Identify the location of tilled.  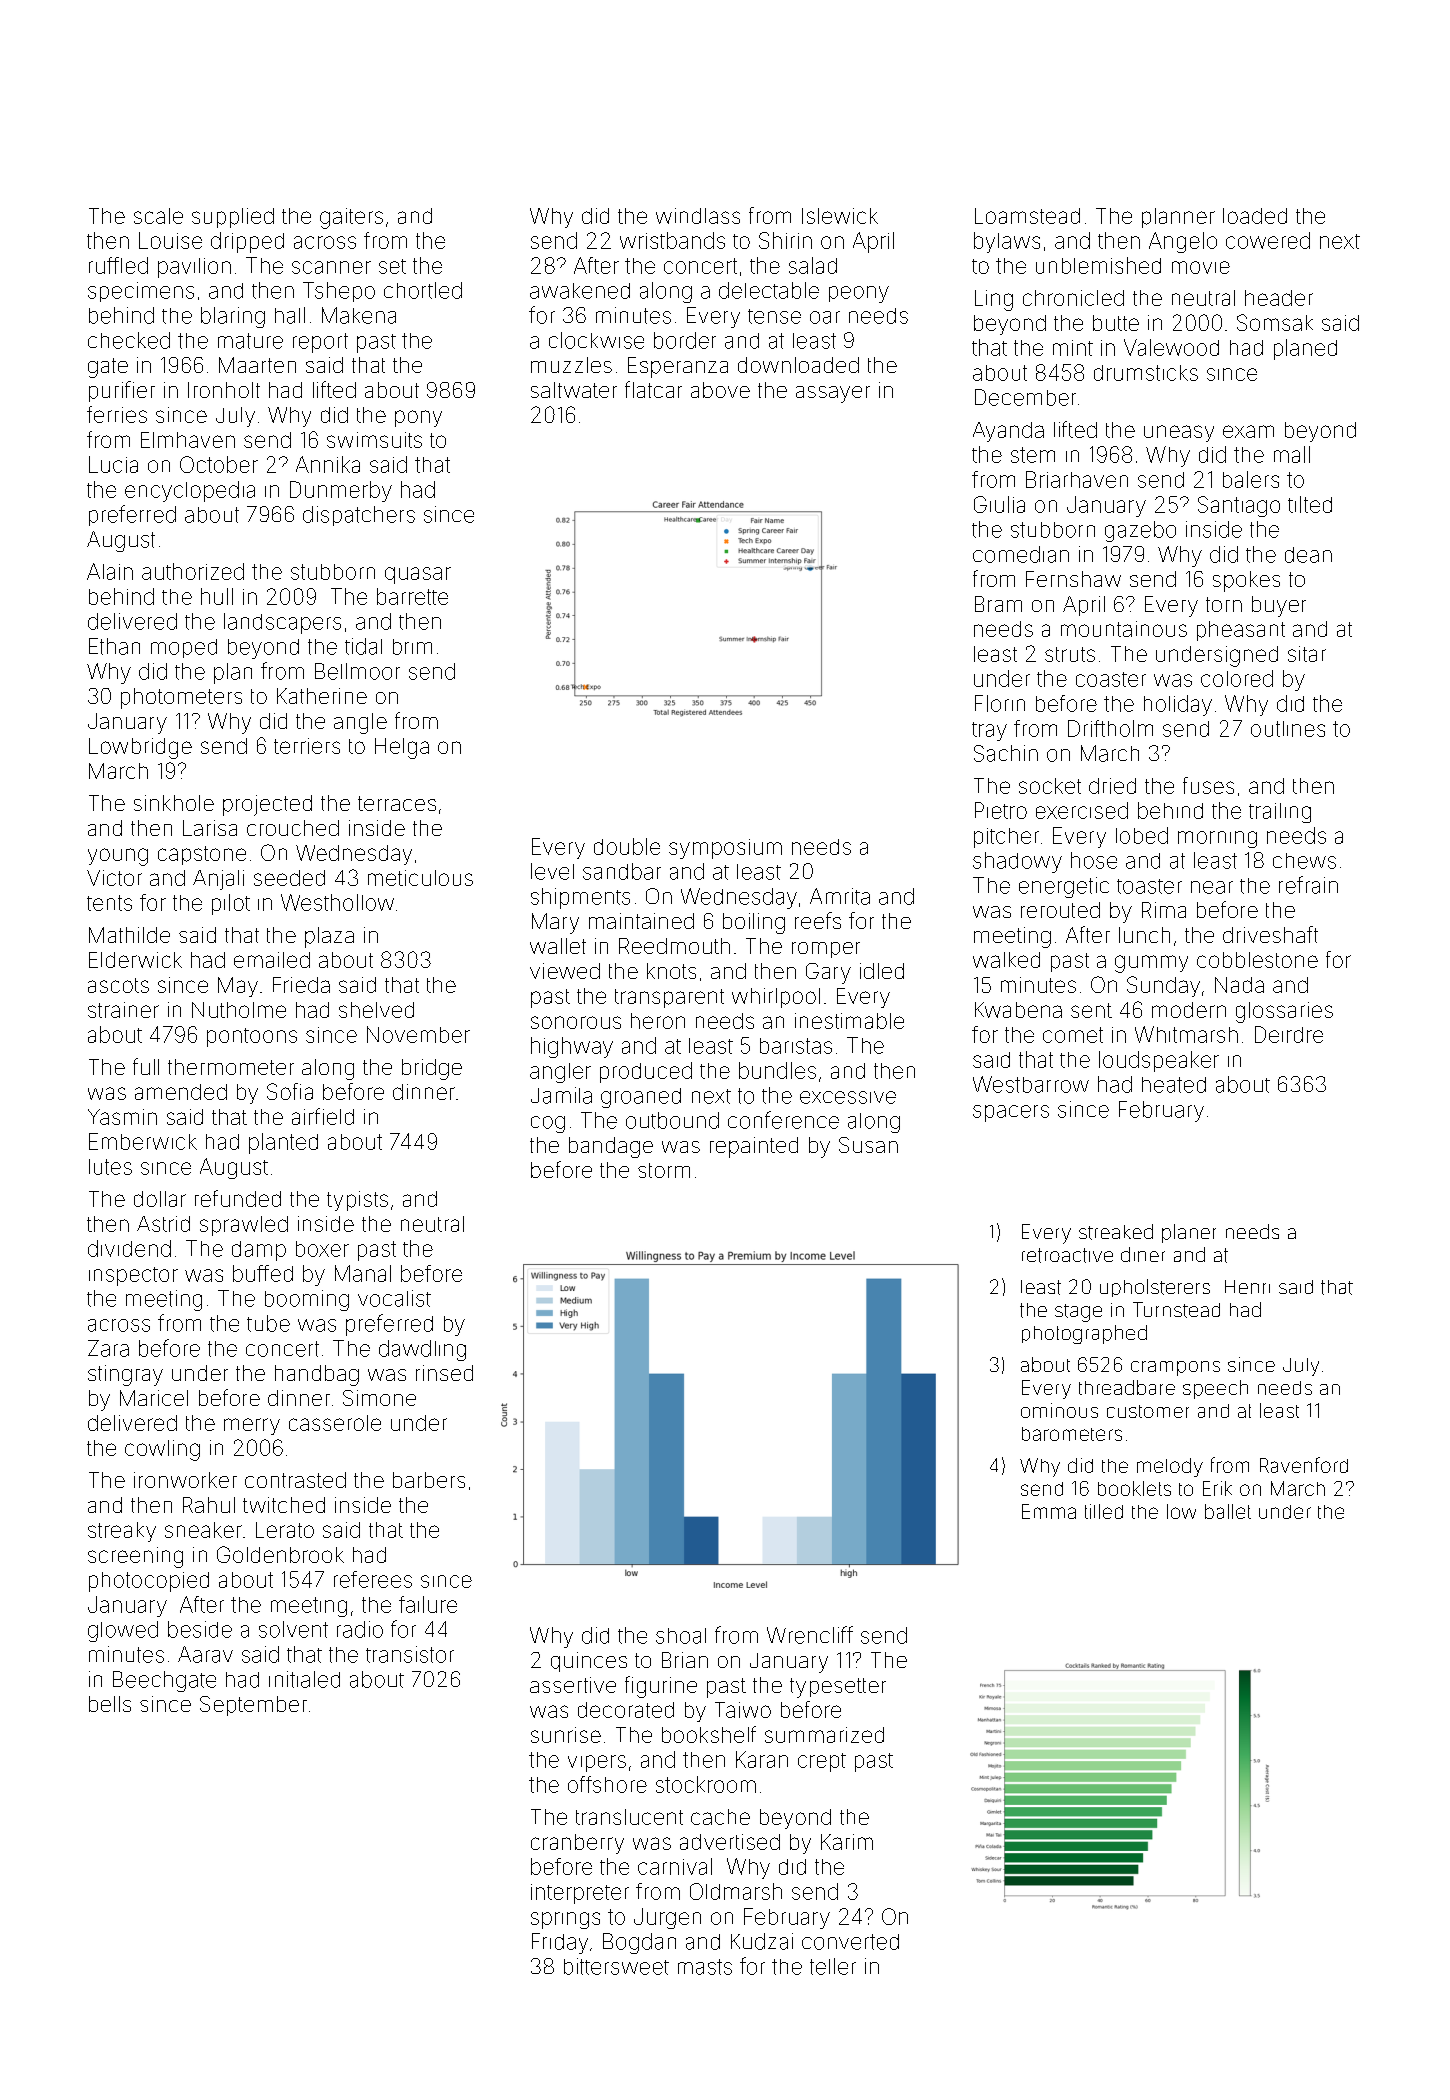
(1104, 1511).
